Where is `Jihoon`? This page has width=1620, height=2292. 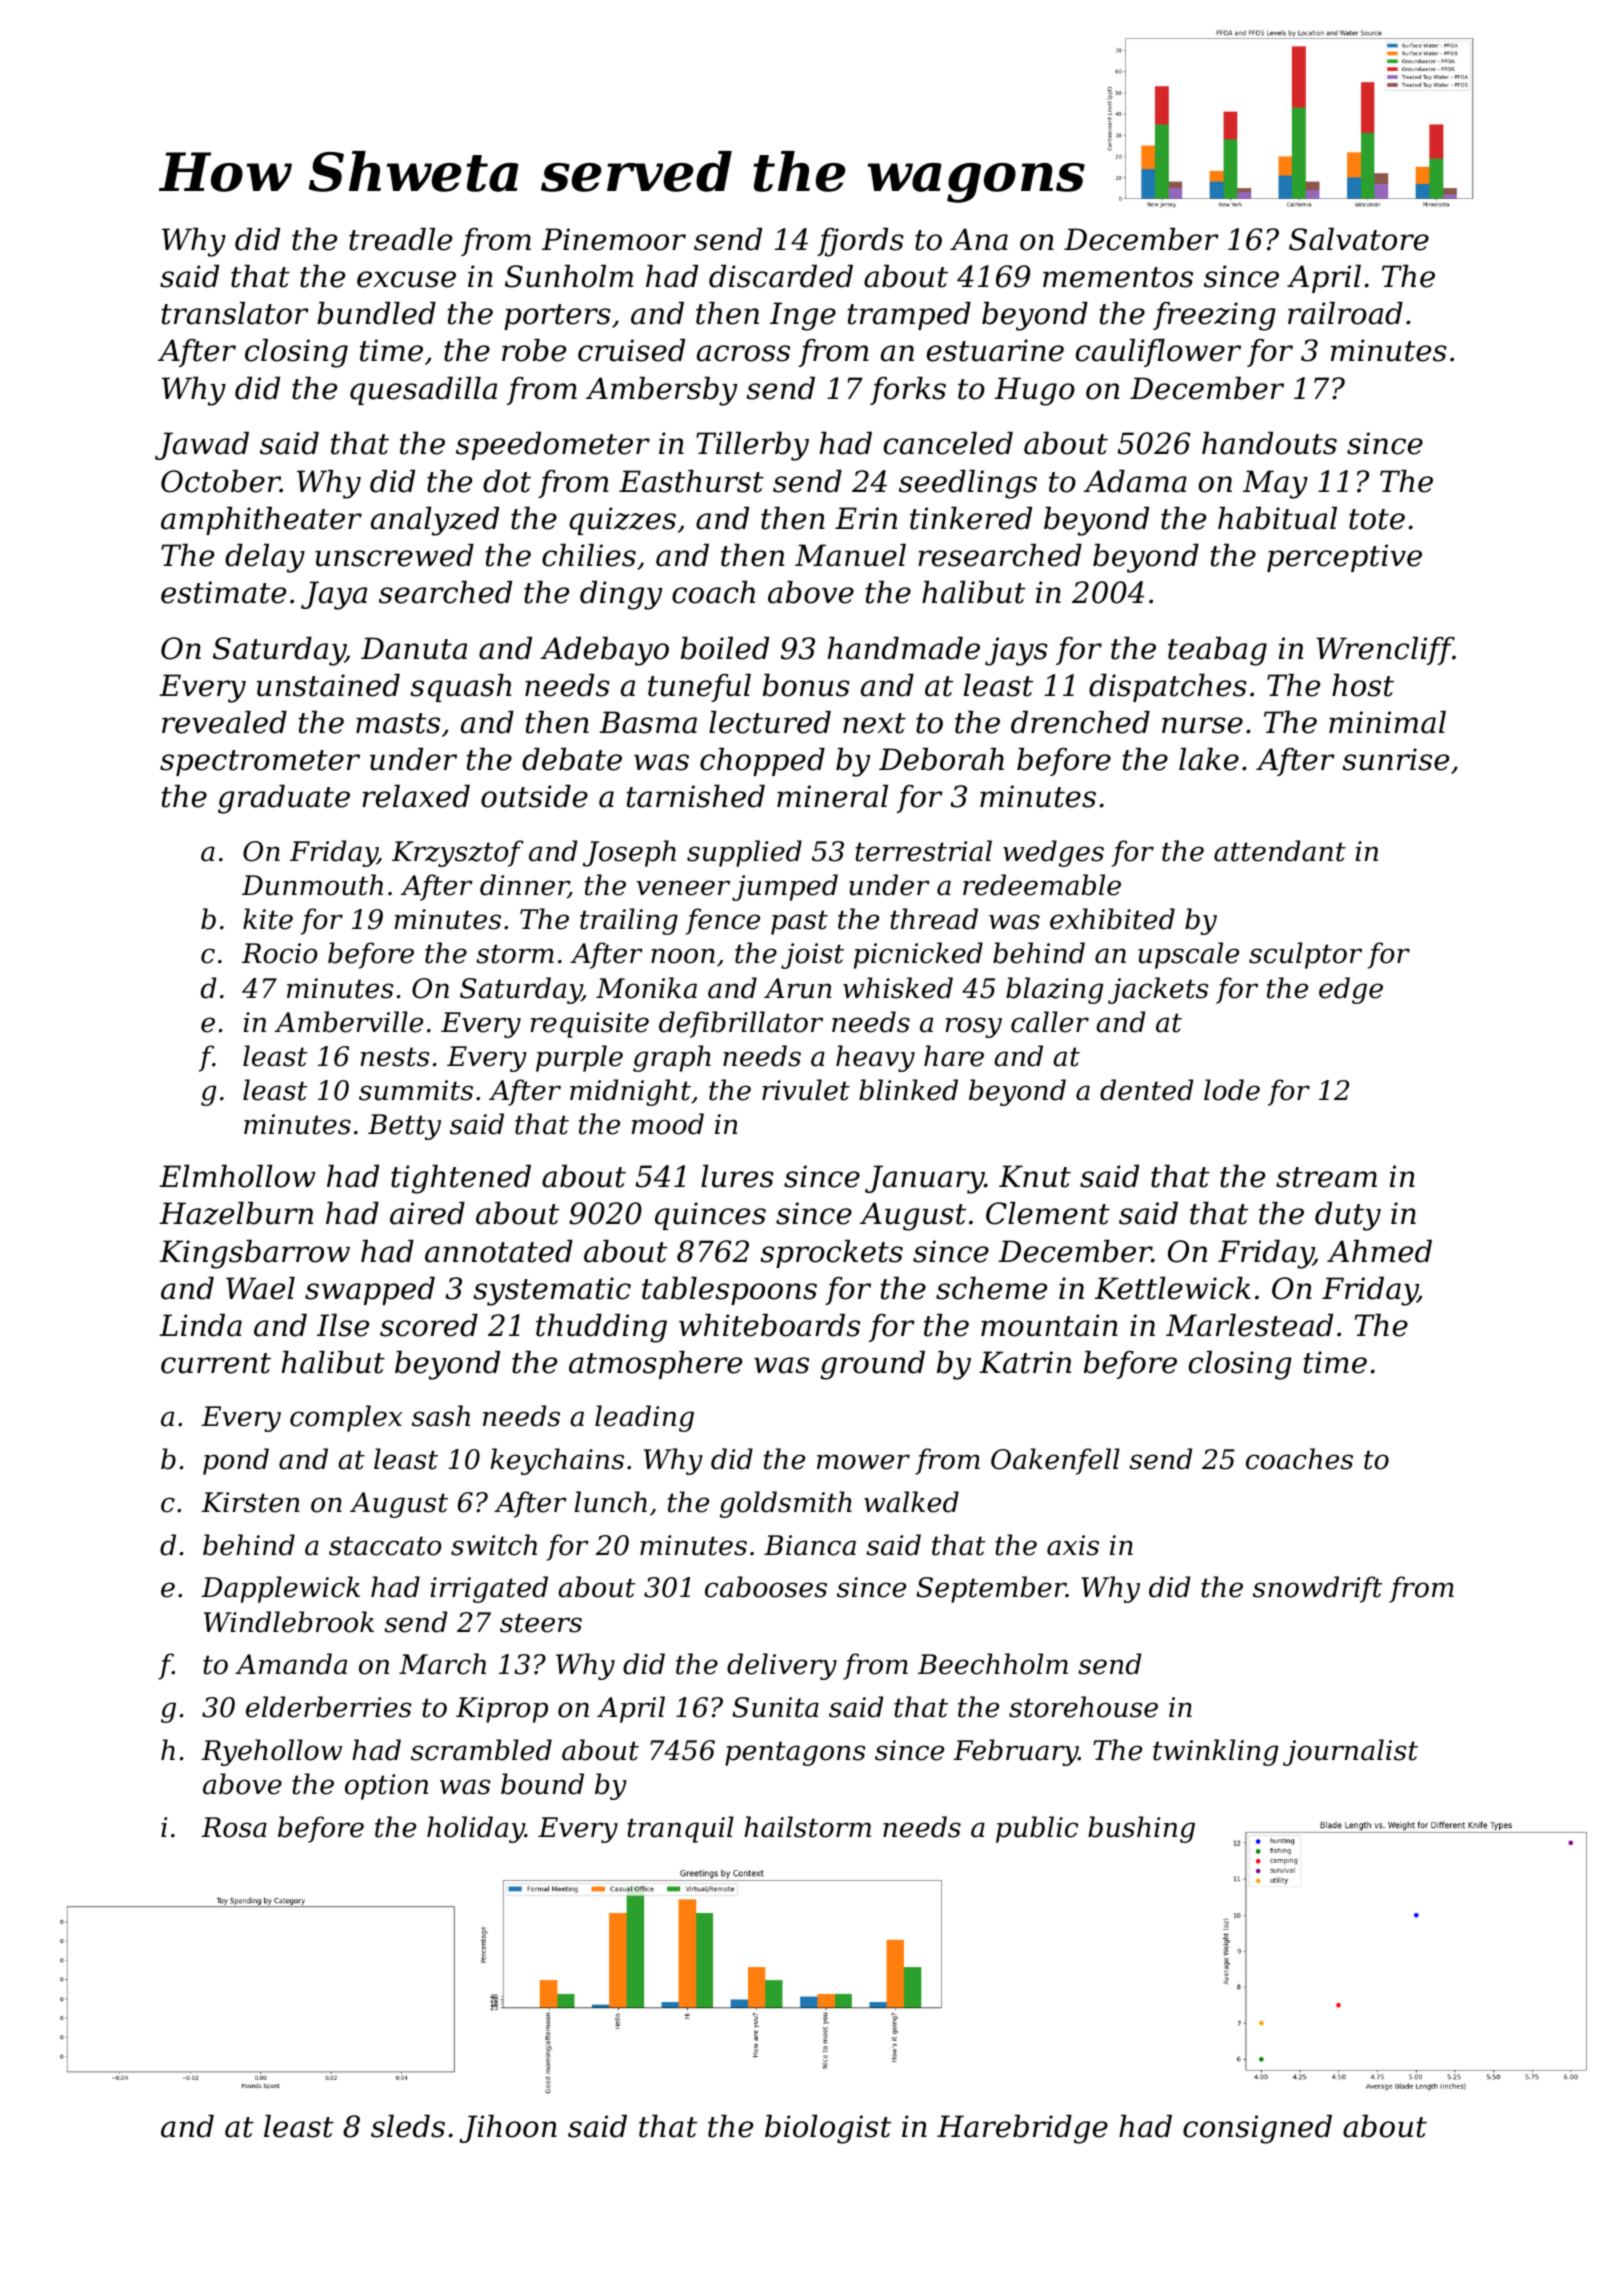 Jihoon is located at coordinates (508, 2129).
